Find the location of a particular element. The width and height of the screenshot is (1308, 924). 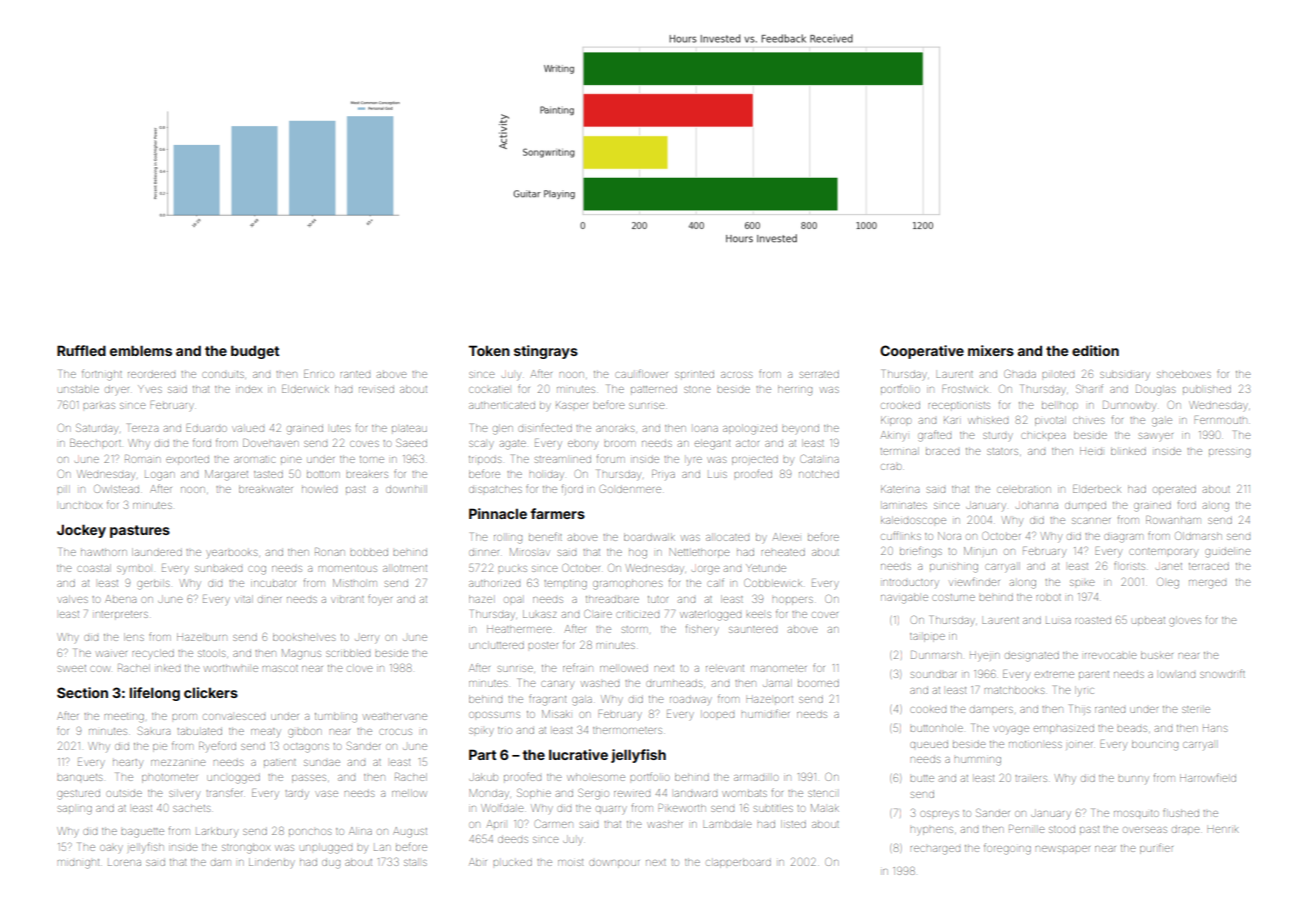

downhill is located at coordinates (406, 489).
